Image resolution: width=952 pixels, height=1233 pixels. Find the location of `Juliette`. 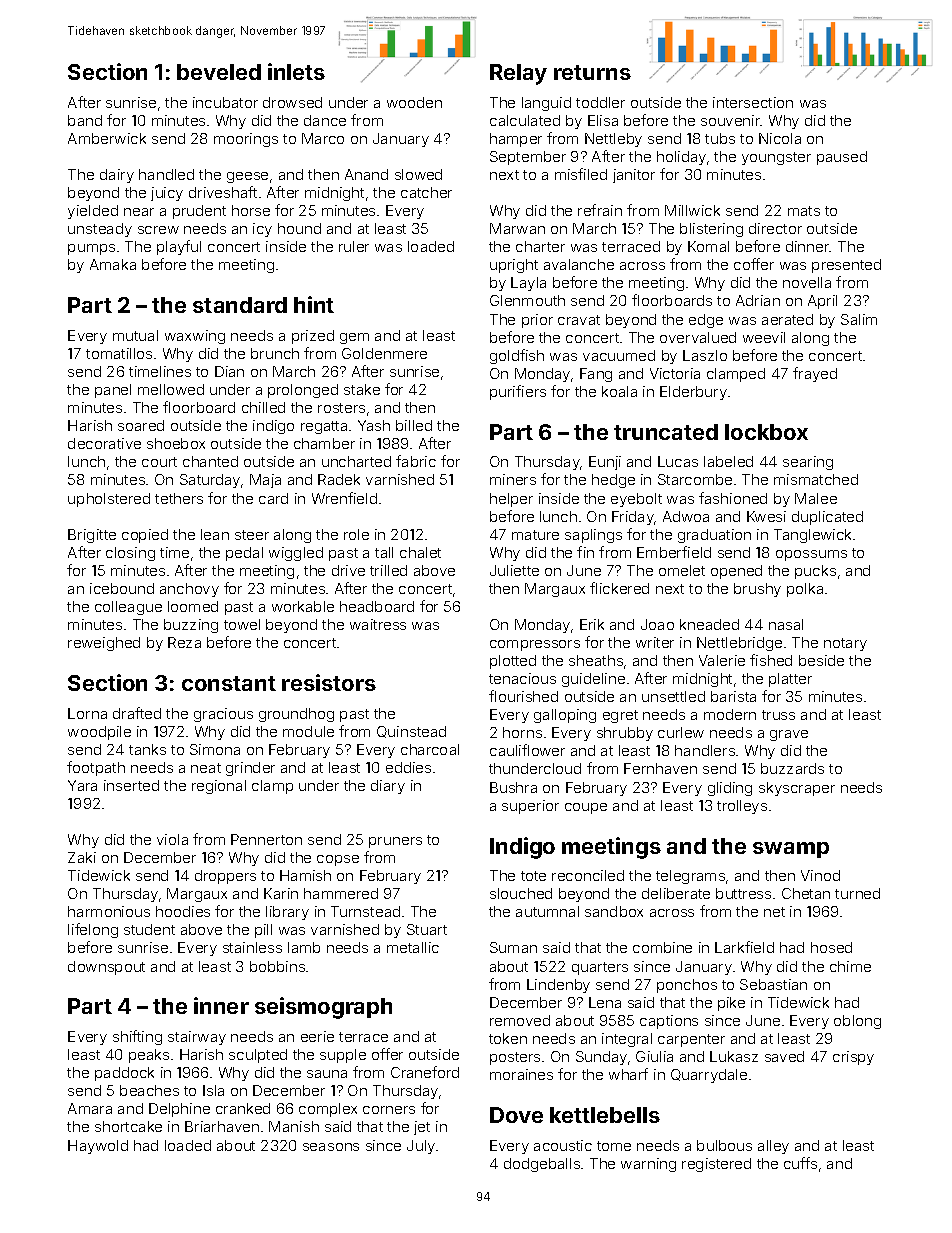

Juliette is located at coordinates (514, 570).
